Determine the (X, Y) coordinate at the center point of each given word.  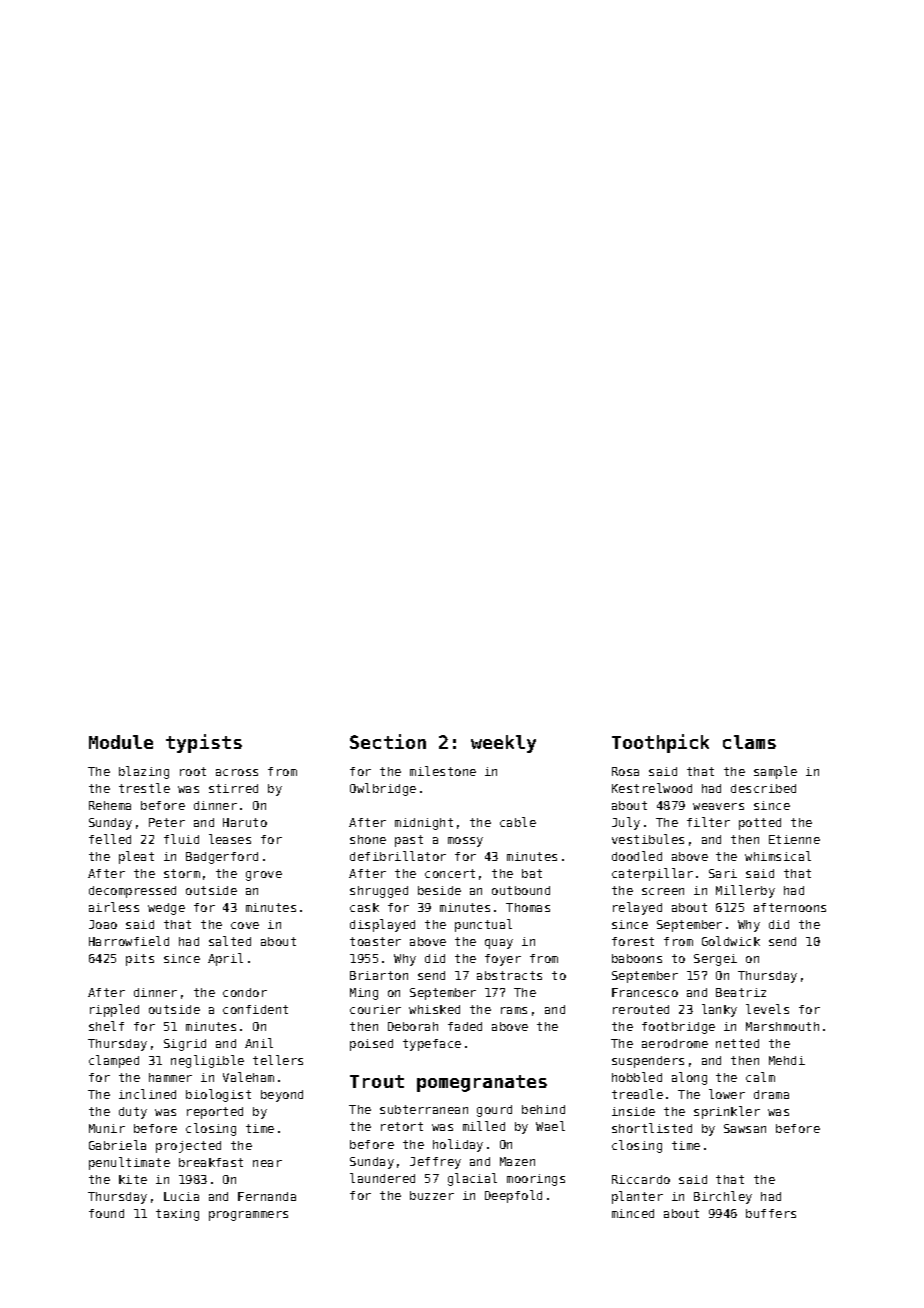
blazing (144, 772)
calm (760, 1077)
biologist (218, 1095)
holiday (458, 1145)
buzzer (432, 1195)
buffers (771, 1213)
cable (518, 822)
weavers (718, 806)
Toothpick (660, 743)
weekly (503, 744)
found (106, 1213)
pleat (136, 857)
